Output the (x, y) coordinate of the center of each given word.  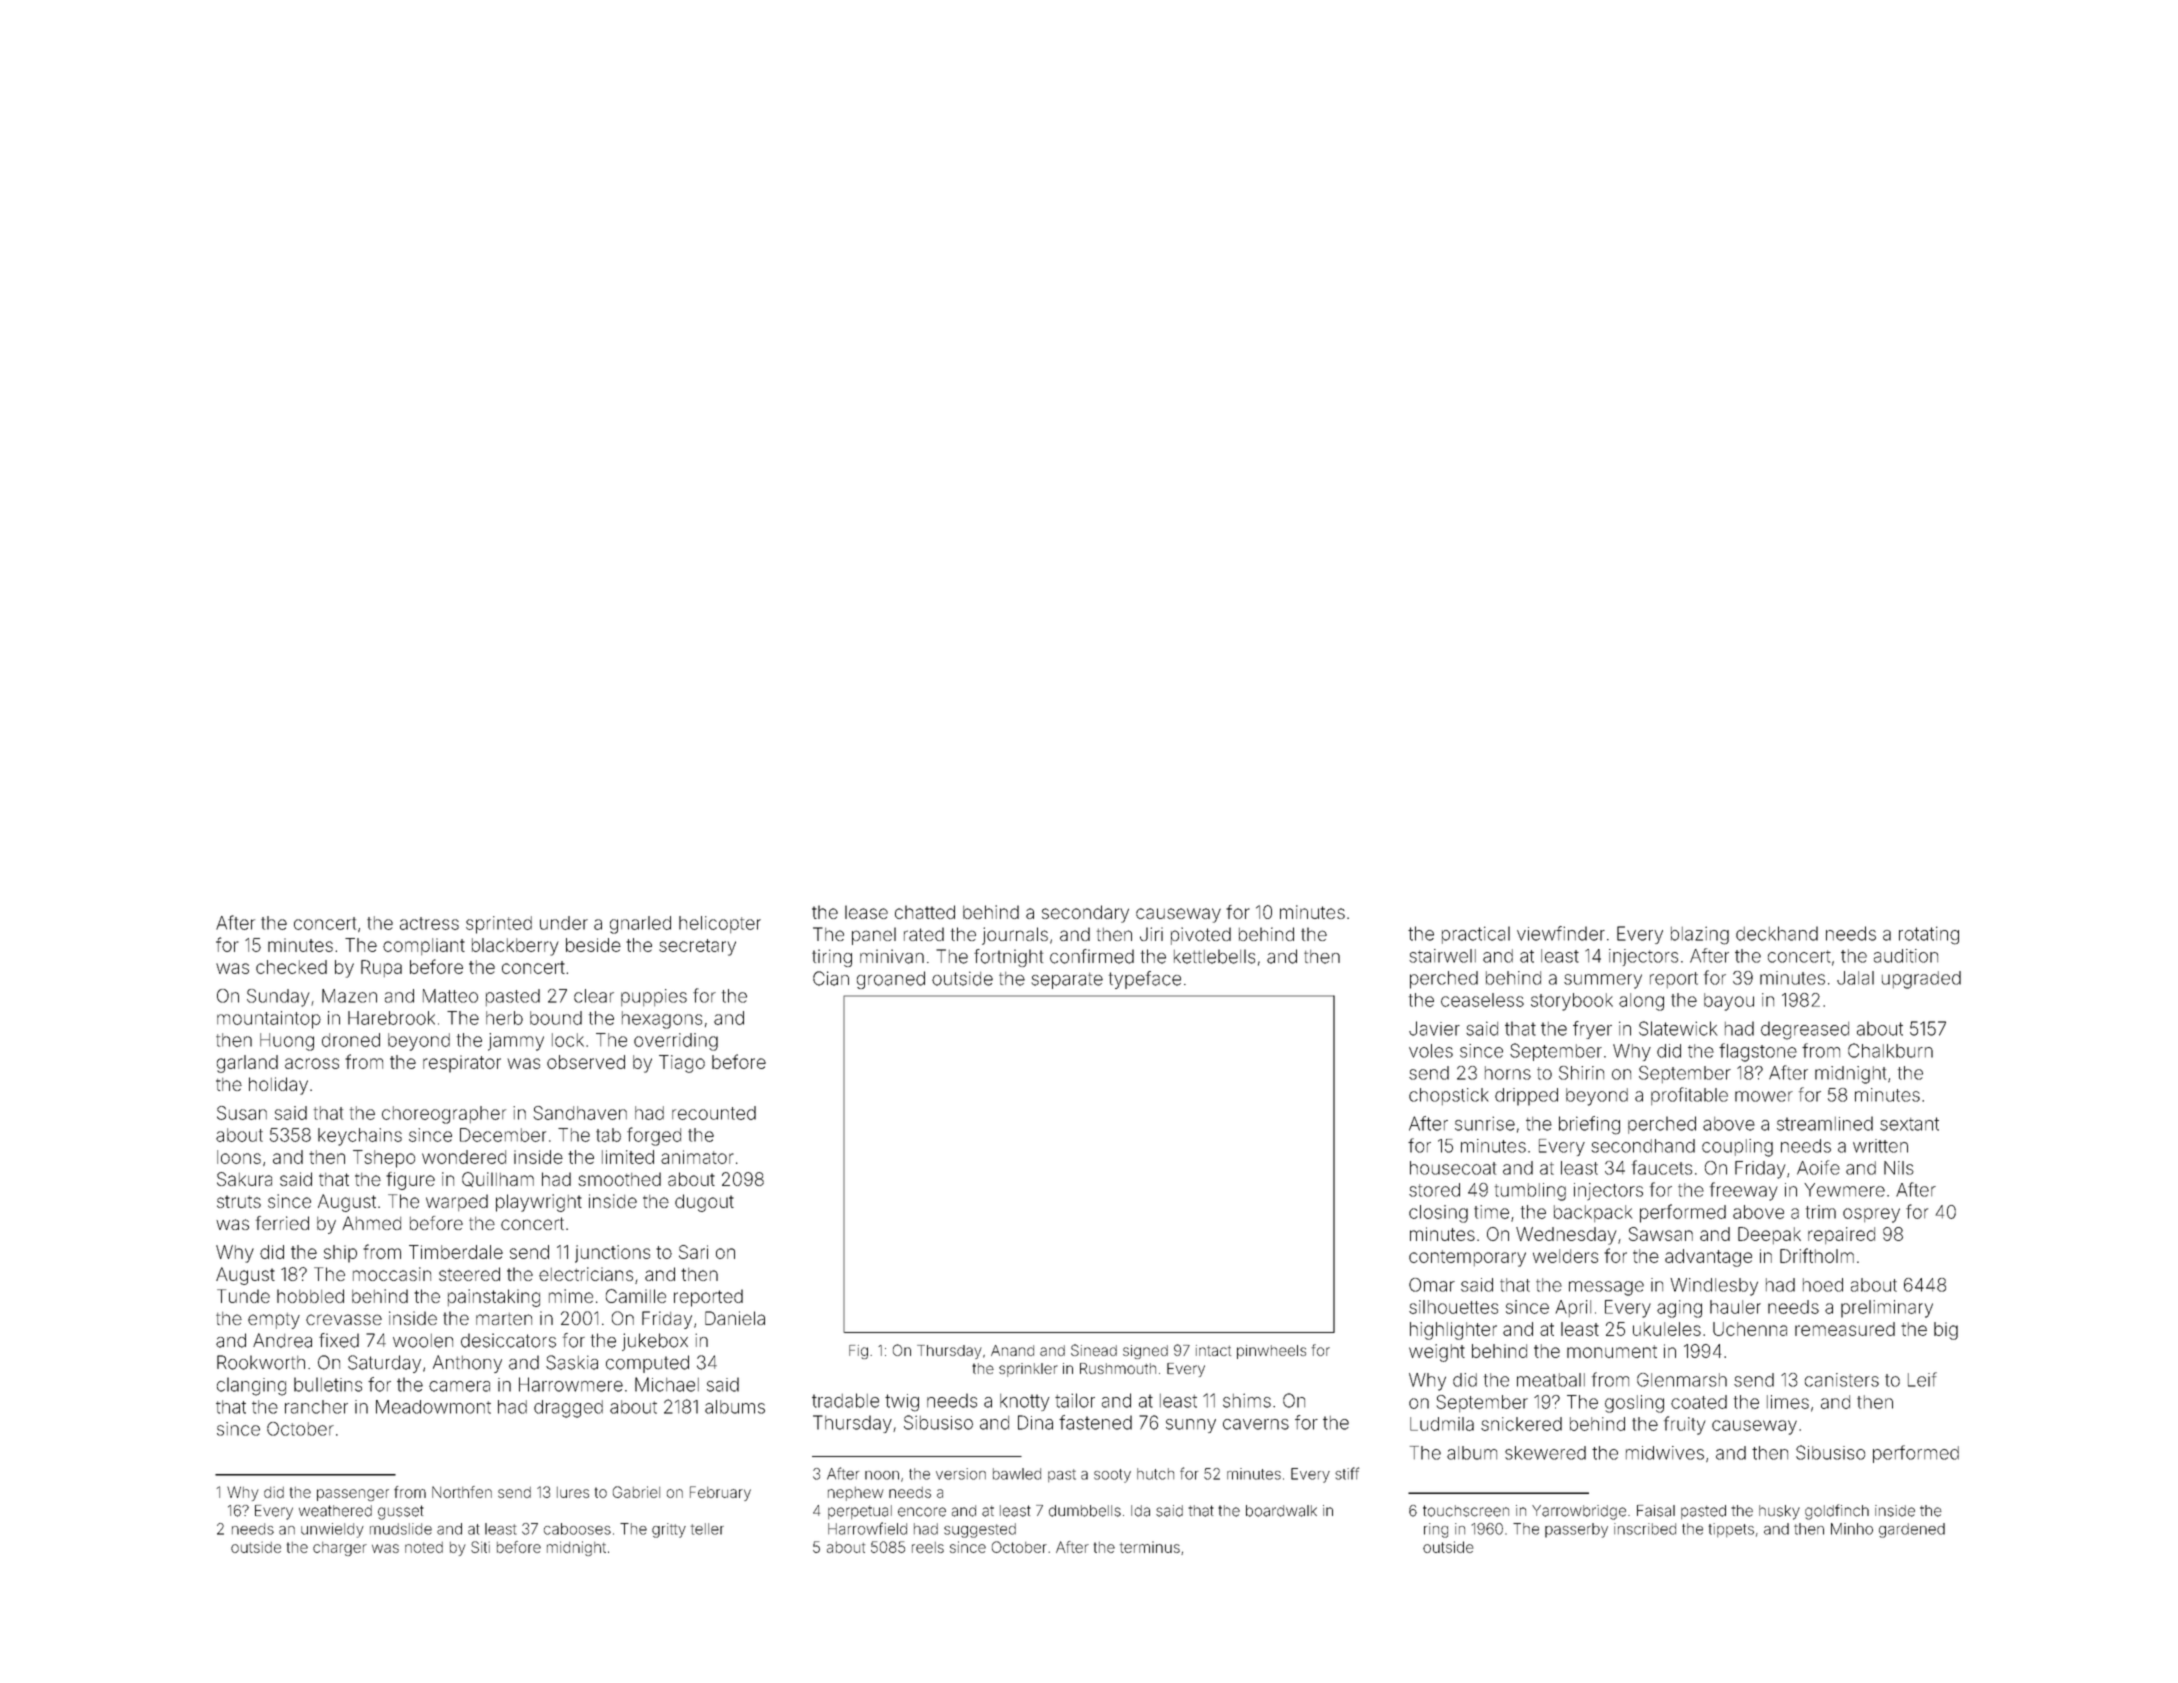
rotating (1929, 935)
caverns (1256, 1424)
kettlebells (1214, 956)
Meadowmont (433, 1407)
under (564, 923)
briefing (1589, 1125)
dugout (704, 1203)
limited (628, 1157)
